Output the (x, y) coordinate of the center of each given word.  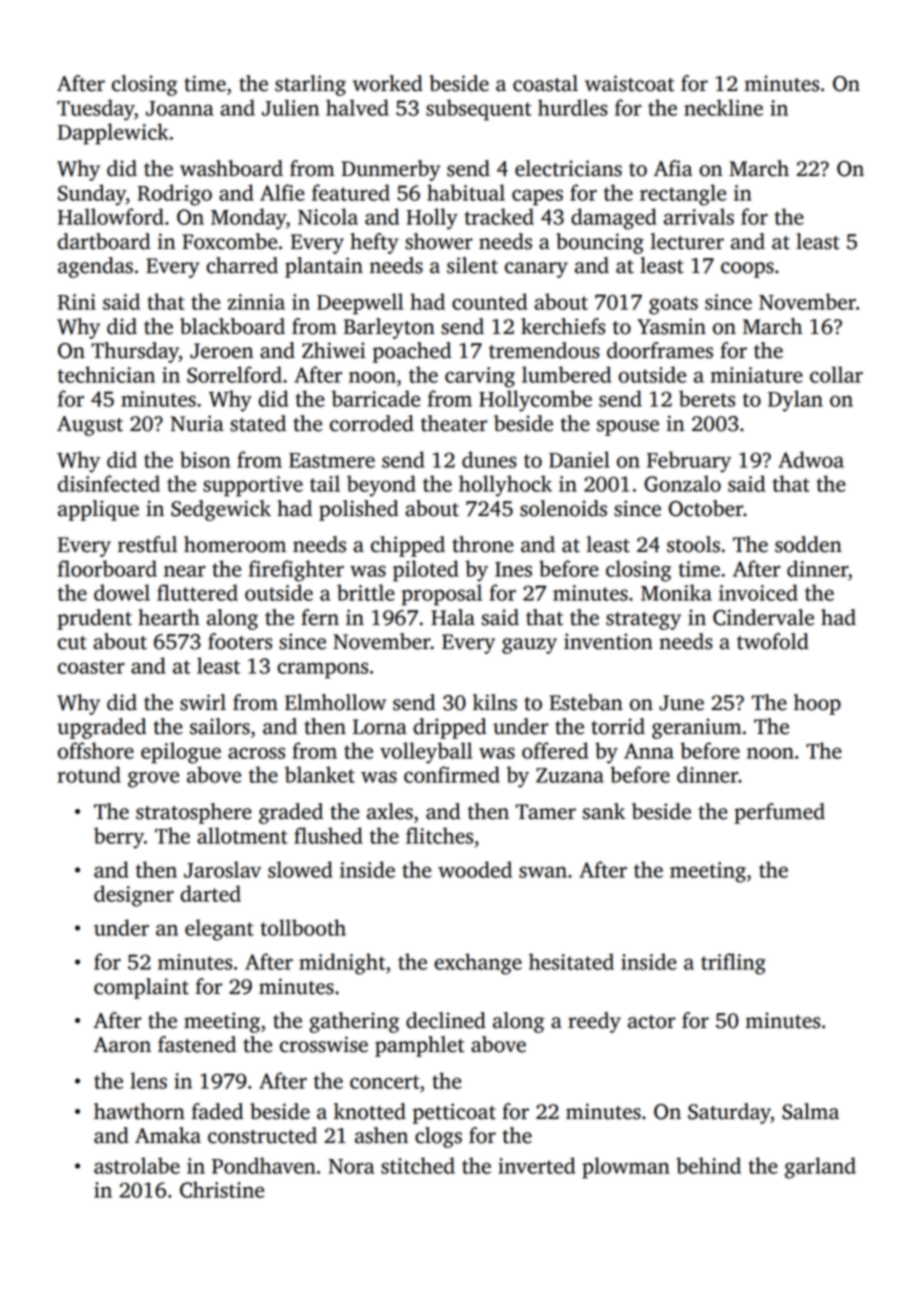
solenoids (563, 508)
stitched (418, 1165)
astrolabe (137, 1165)
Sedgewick (221, 510)
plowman (625, 1168)
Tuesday (95, 110)
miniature (757, 375)
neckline (723, 107)
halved (357, 107)
